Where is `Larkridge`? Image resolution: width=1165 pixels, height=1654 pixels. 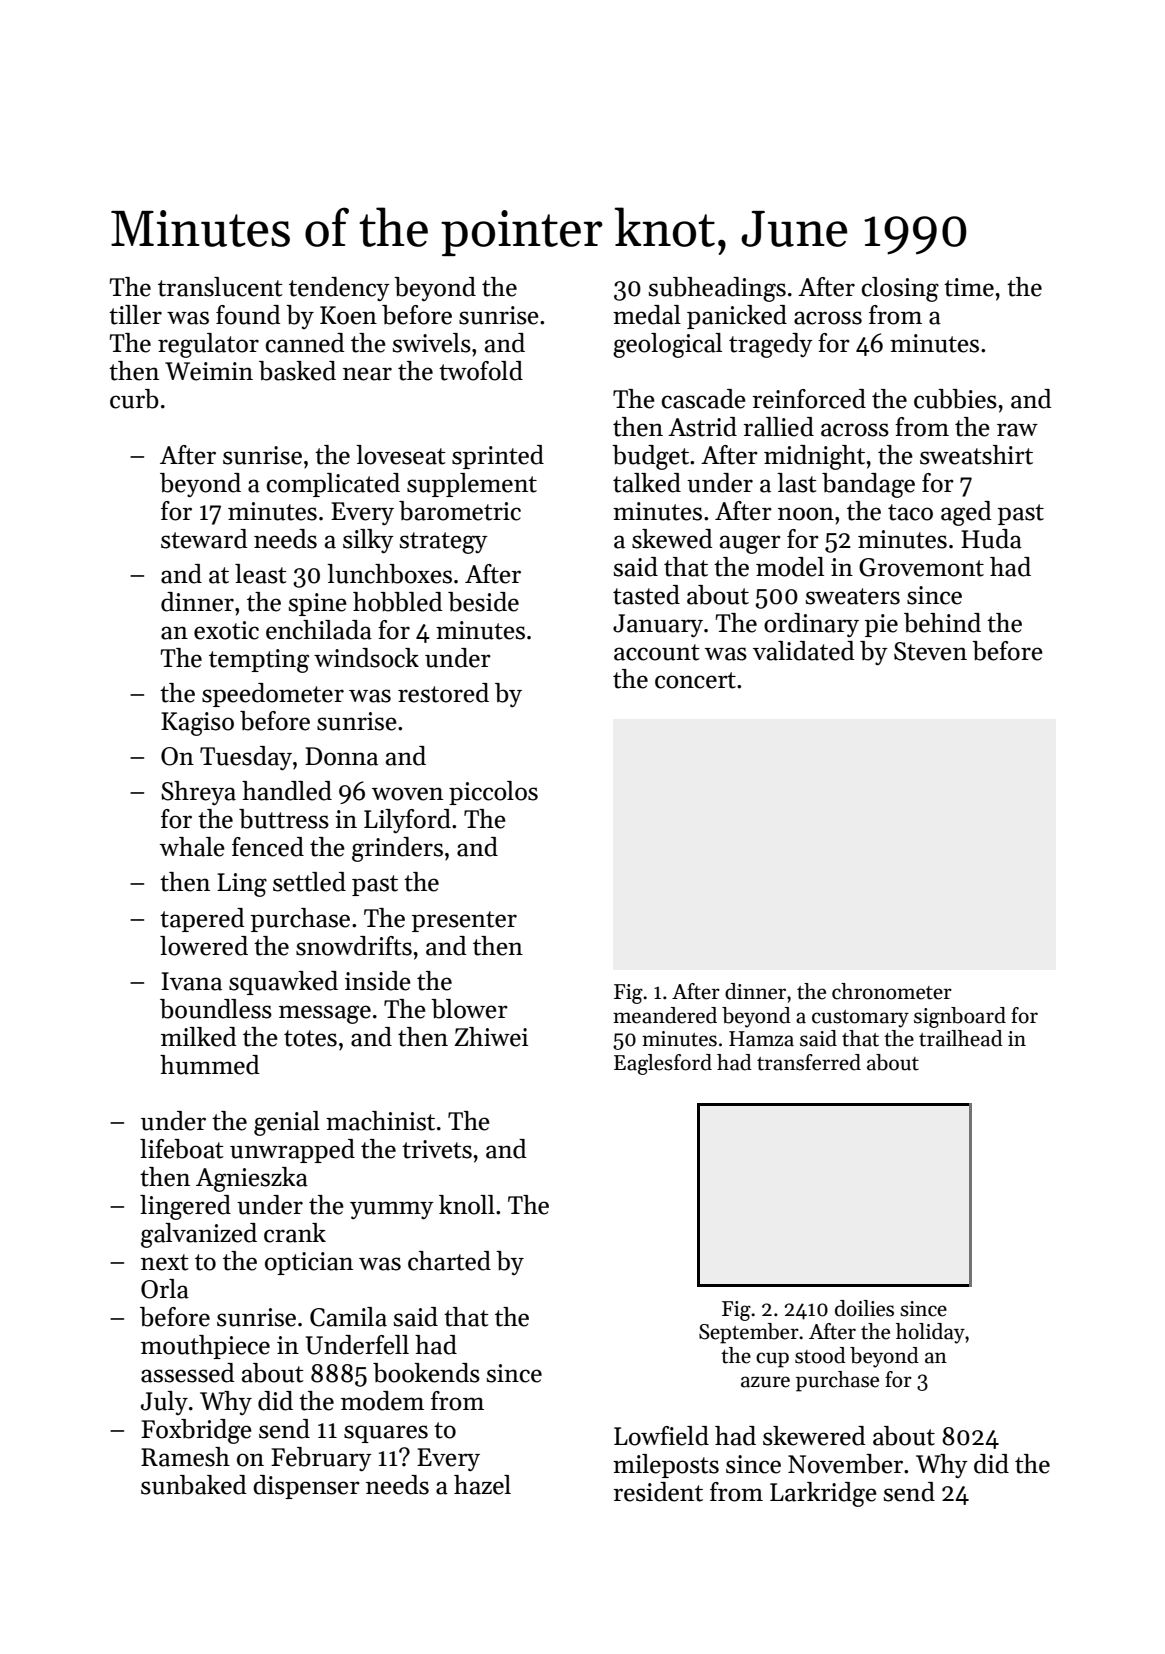 Larkridge is located at coordinates (823, 1494).
